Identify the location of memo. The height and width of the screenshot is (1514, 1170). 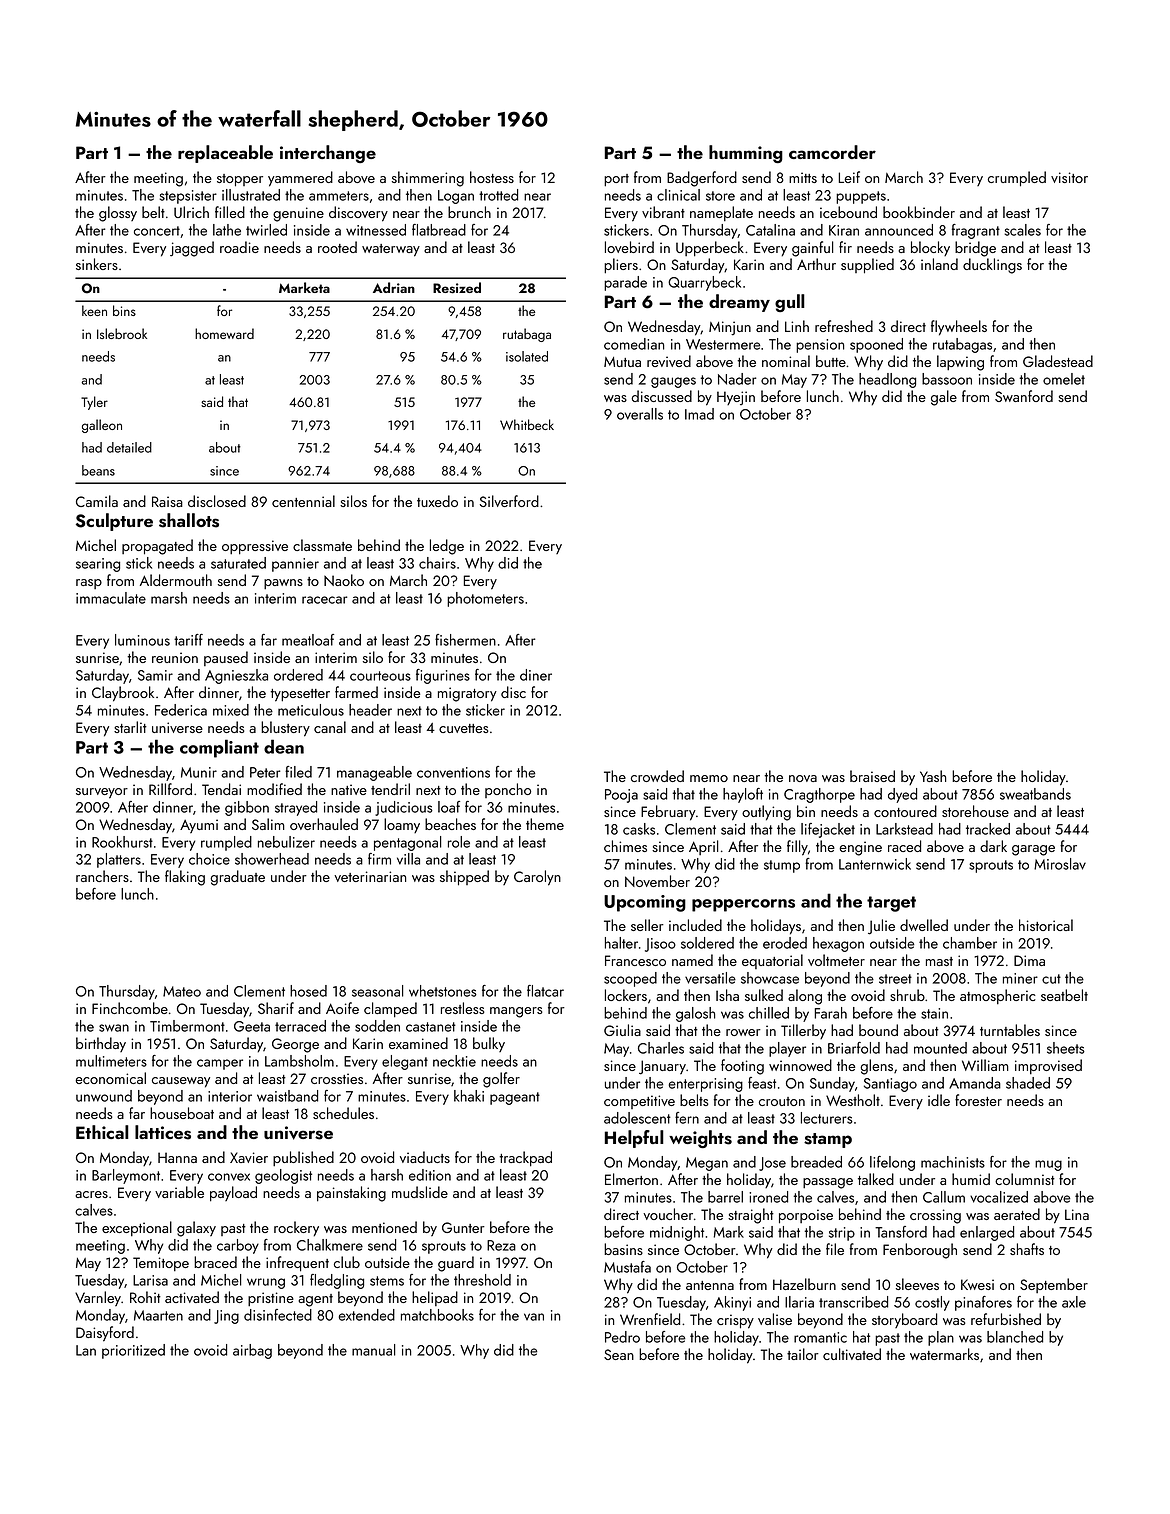
(709, 778).
